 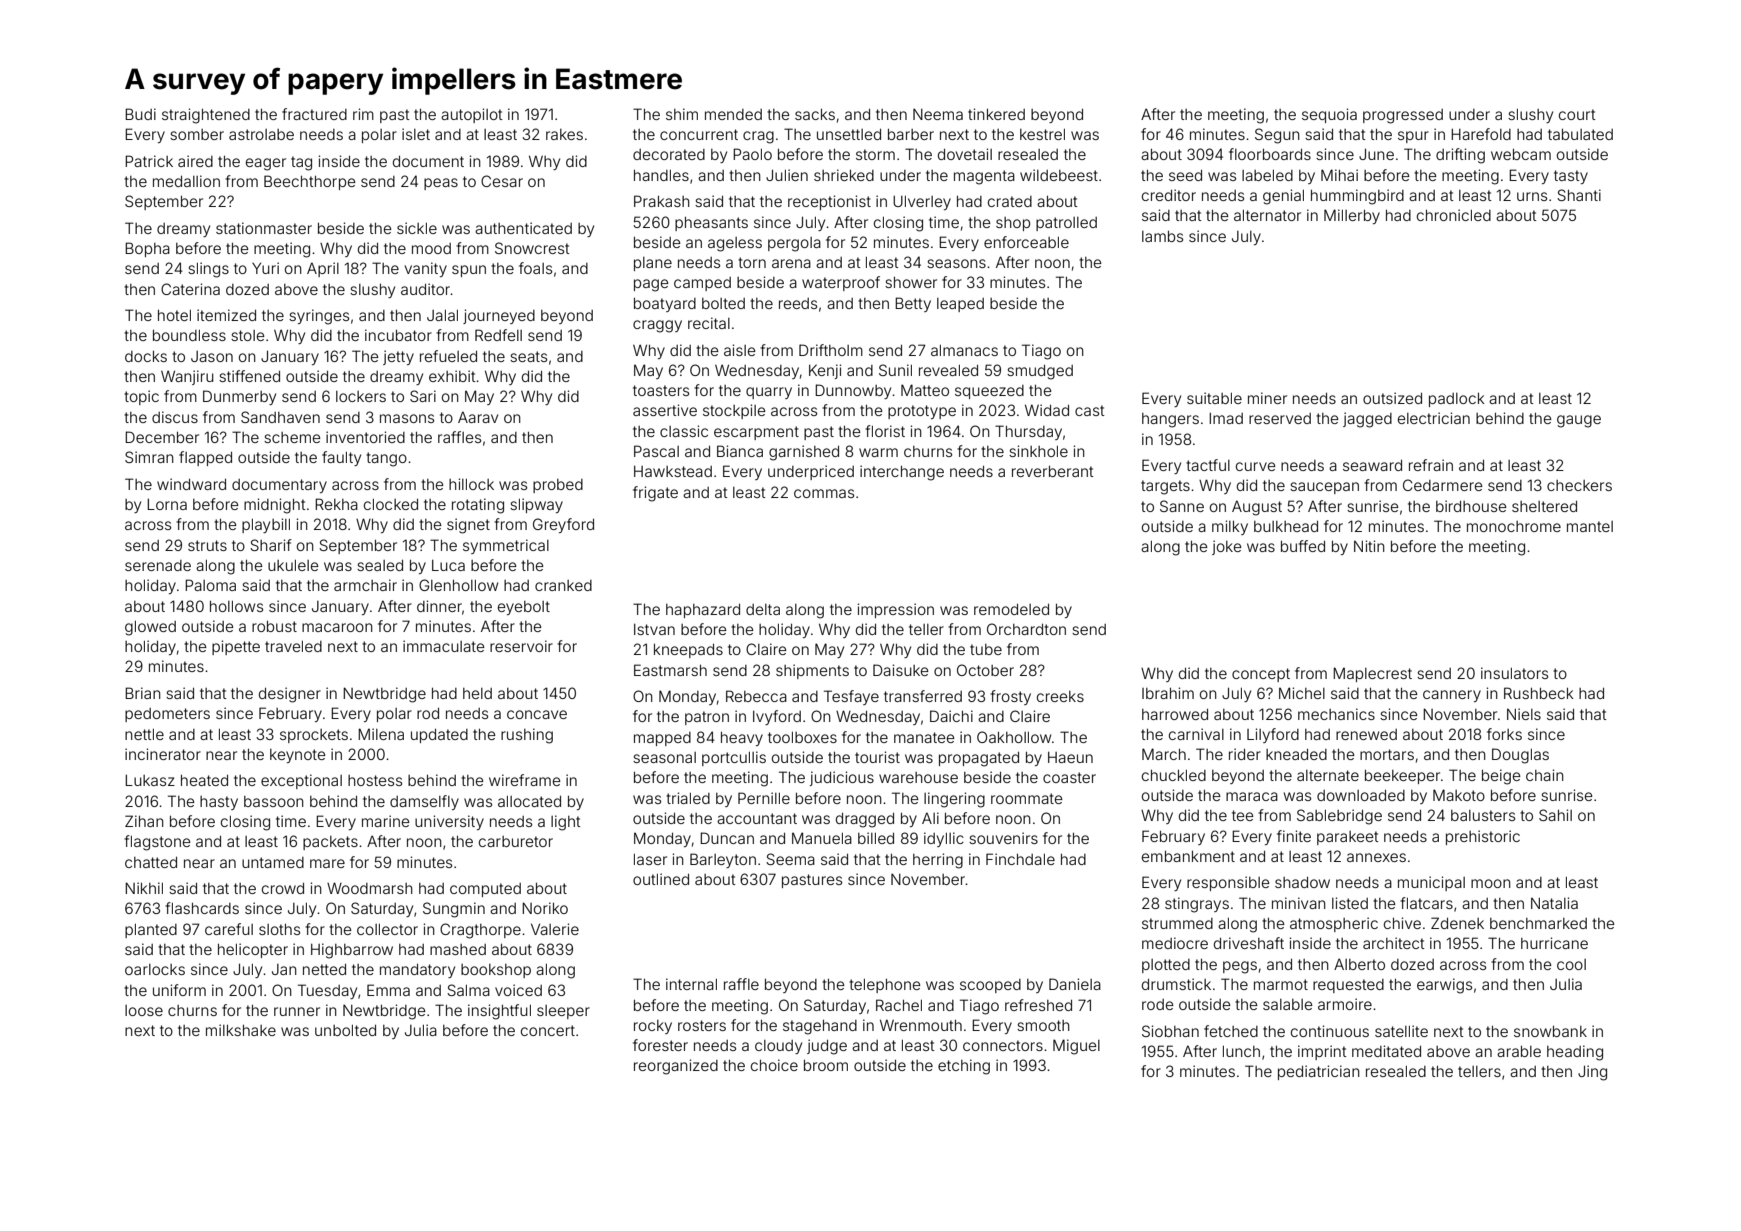 What do you see at coordinates (1457, 400) in the document?
I see `padlock` at bounding box center [1457, 400].
